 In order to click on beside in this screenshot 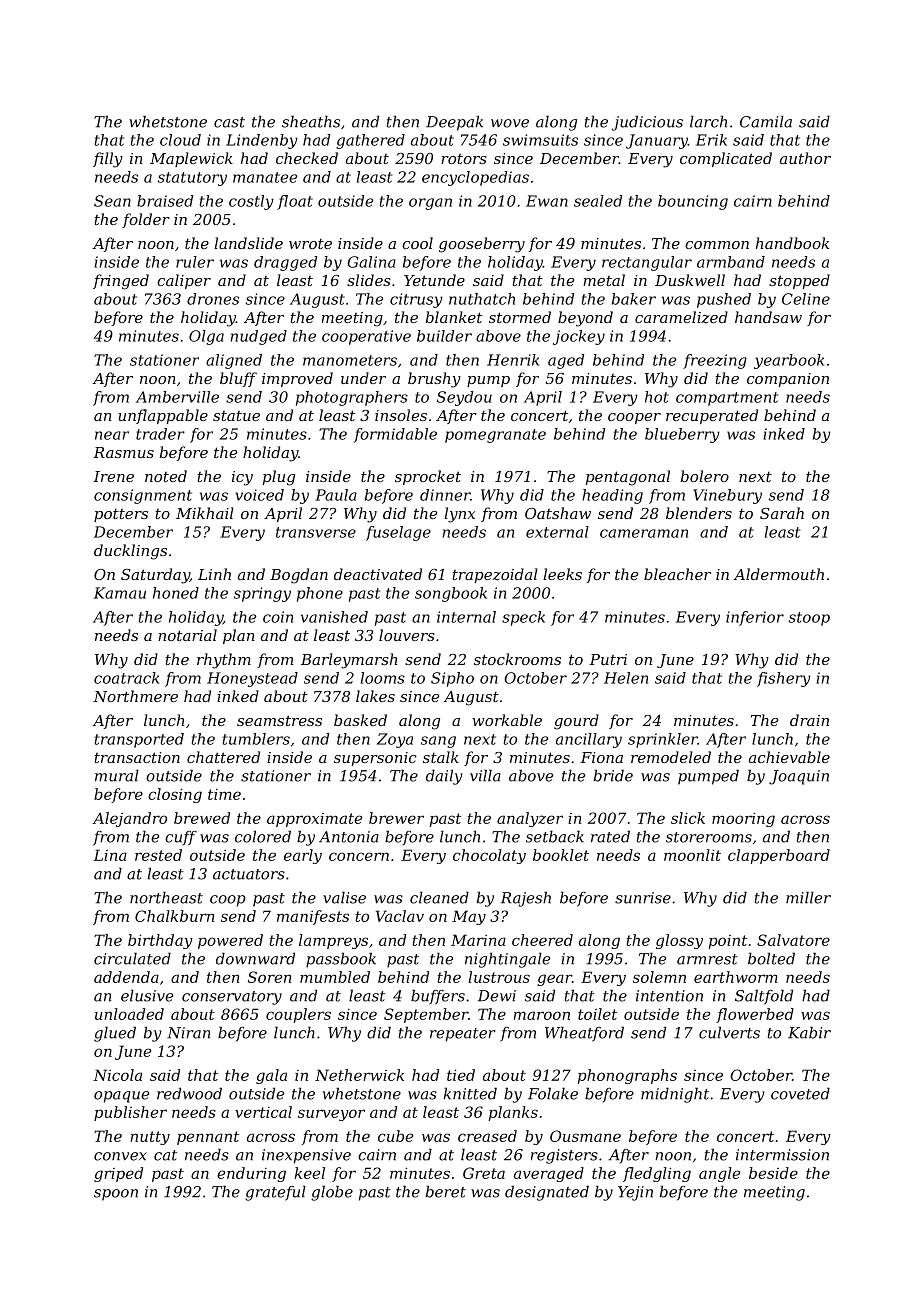, I will do `click(773, 1173)`.
